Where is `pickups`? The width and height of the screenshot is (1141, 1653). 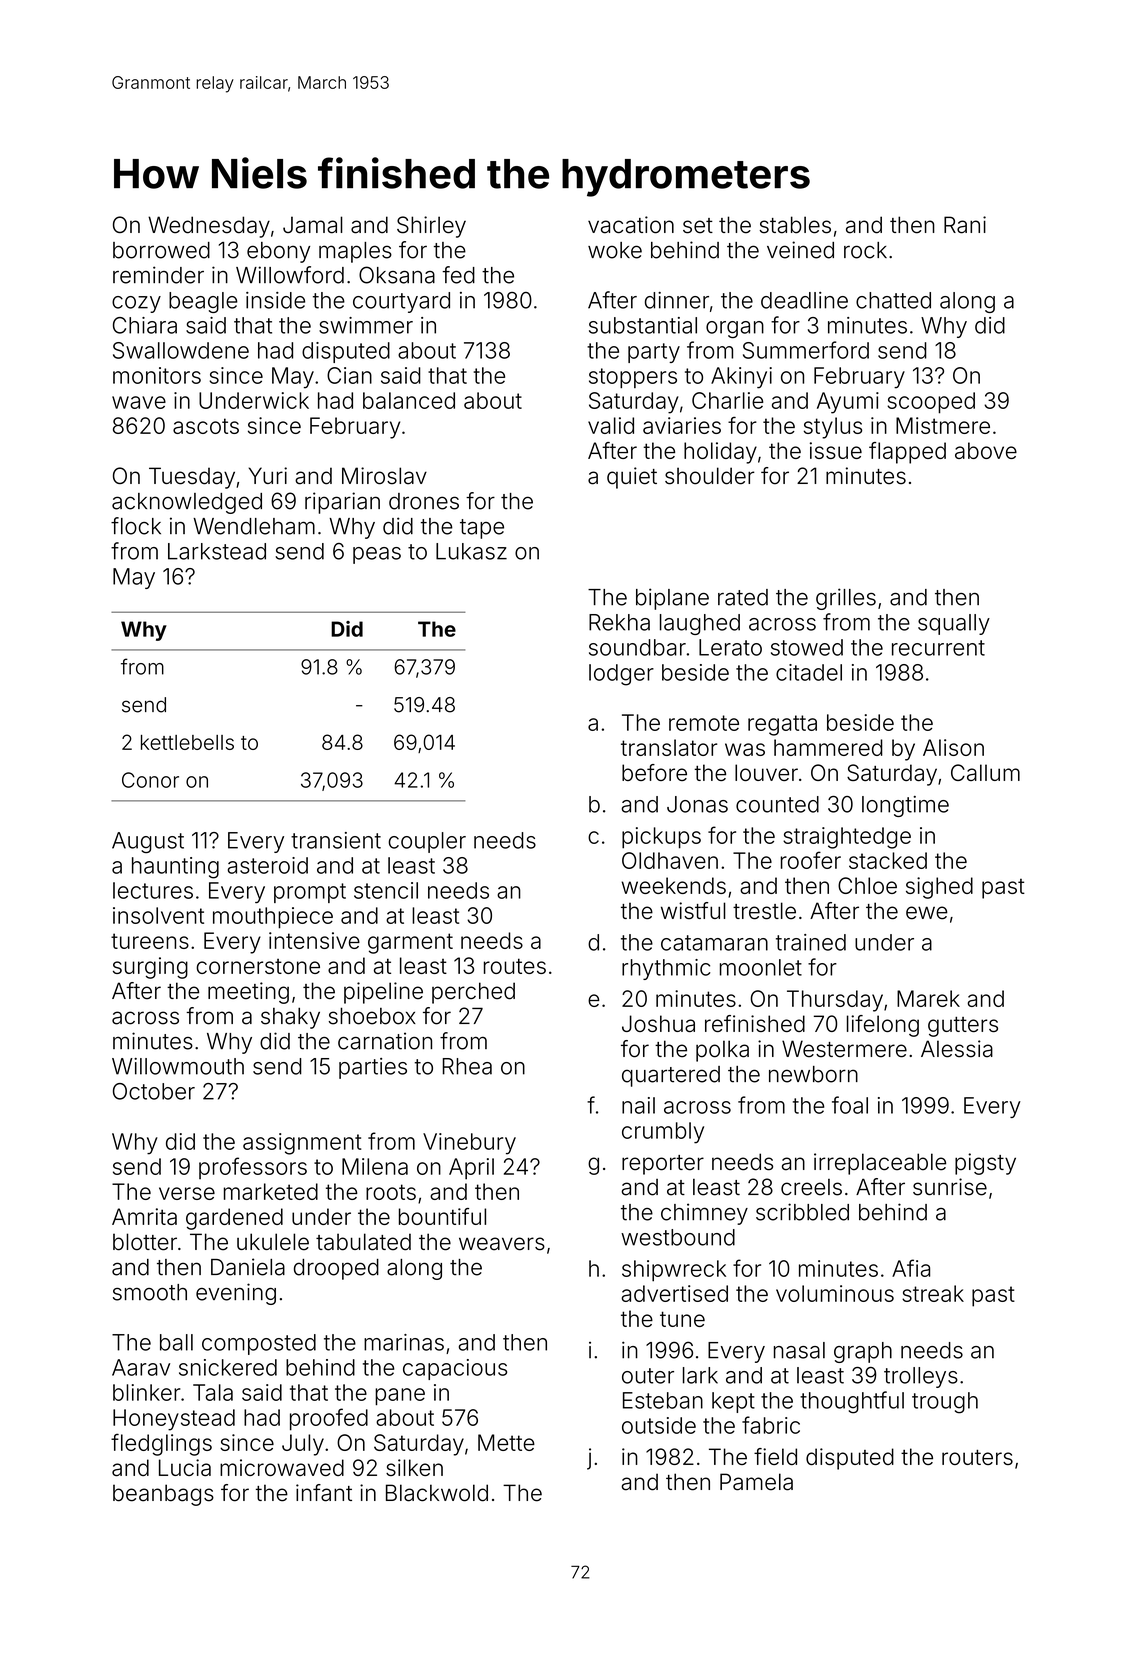 pickups is located at coordinates (661, 838).
